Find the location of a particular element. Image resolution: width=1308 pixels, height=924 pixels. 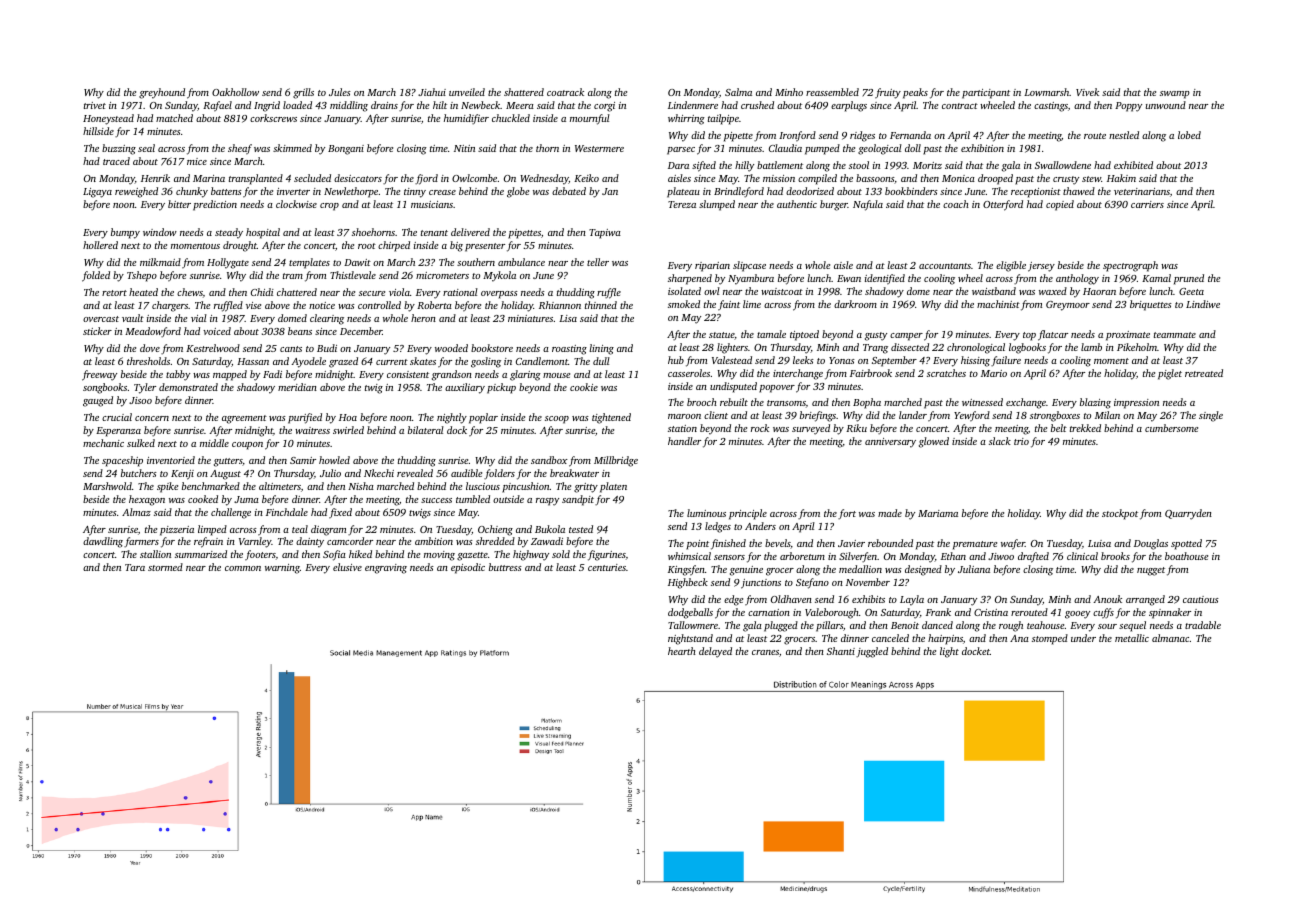

Juma is located at coordinates (246, 499).
